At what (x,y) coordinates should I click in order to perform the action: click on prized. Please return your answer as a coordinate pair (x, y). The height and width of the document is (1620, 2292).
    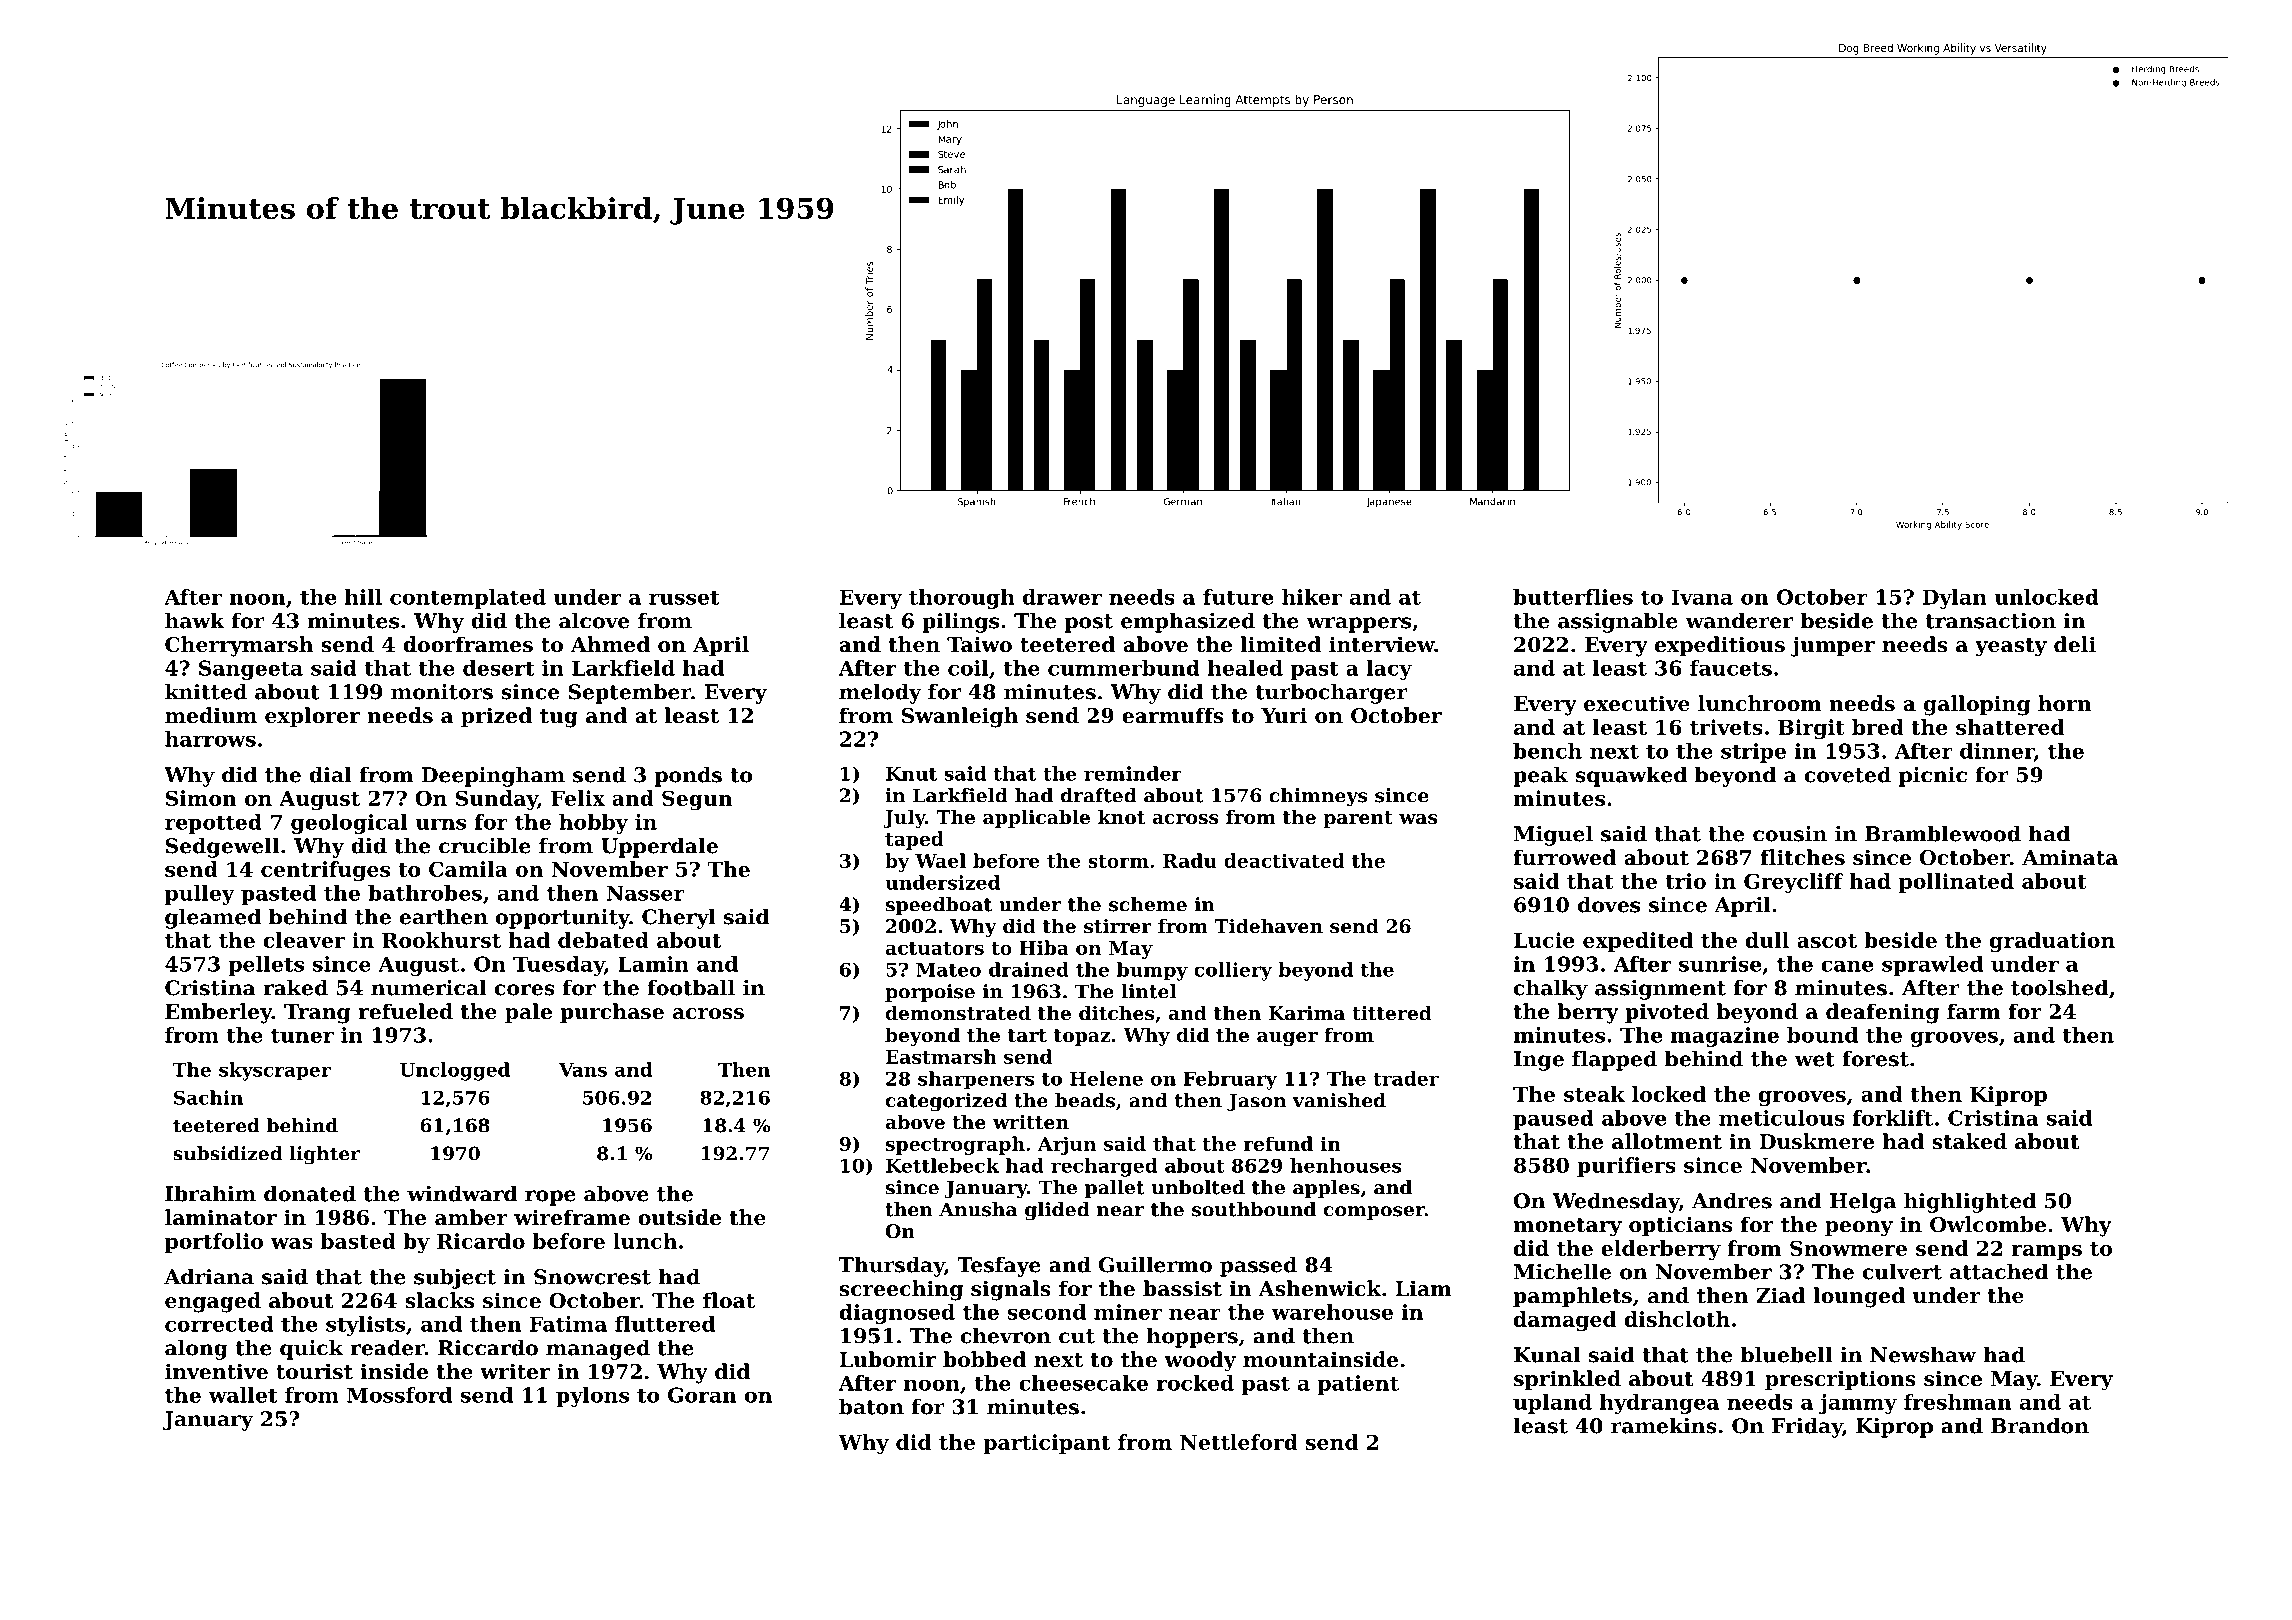
    Looking at the image, I should click on (496, 717).
